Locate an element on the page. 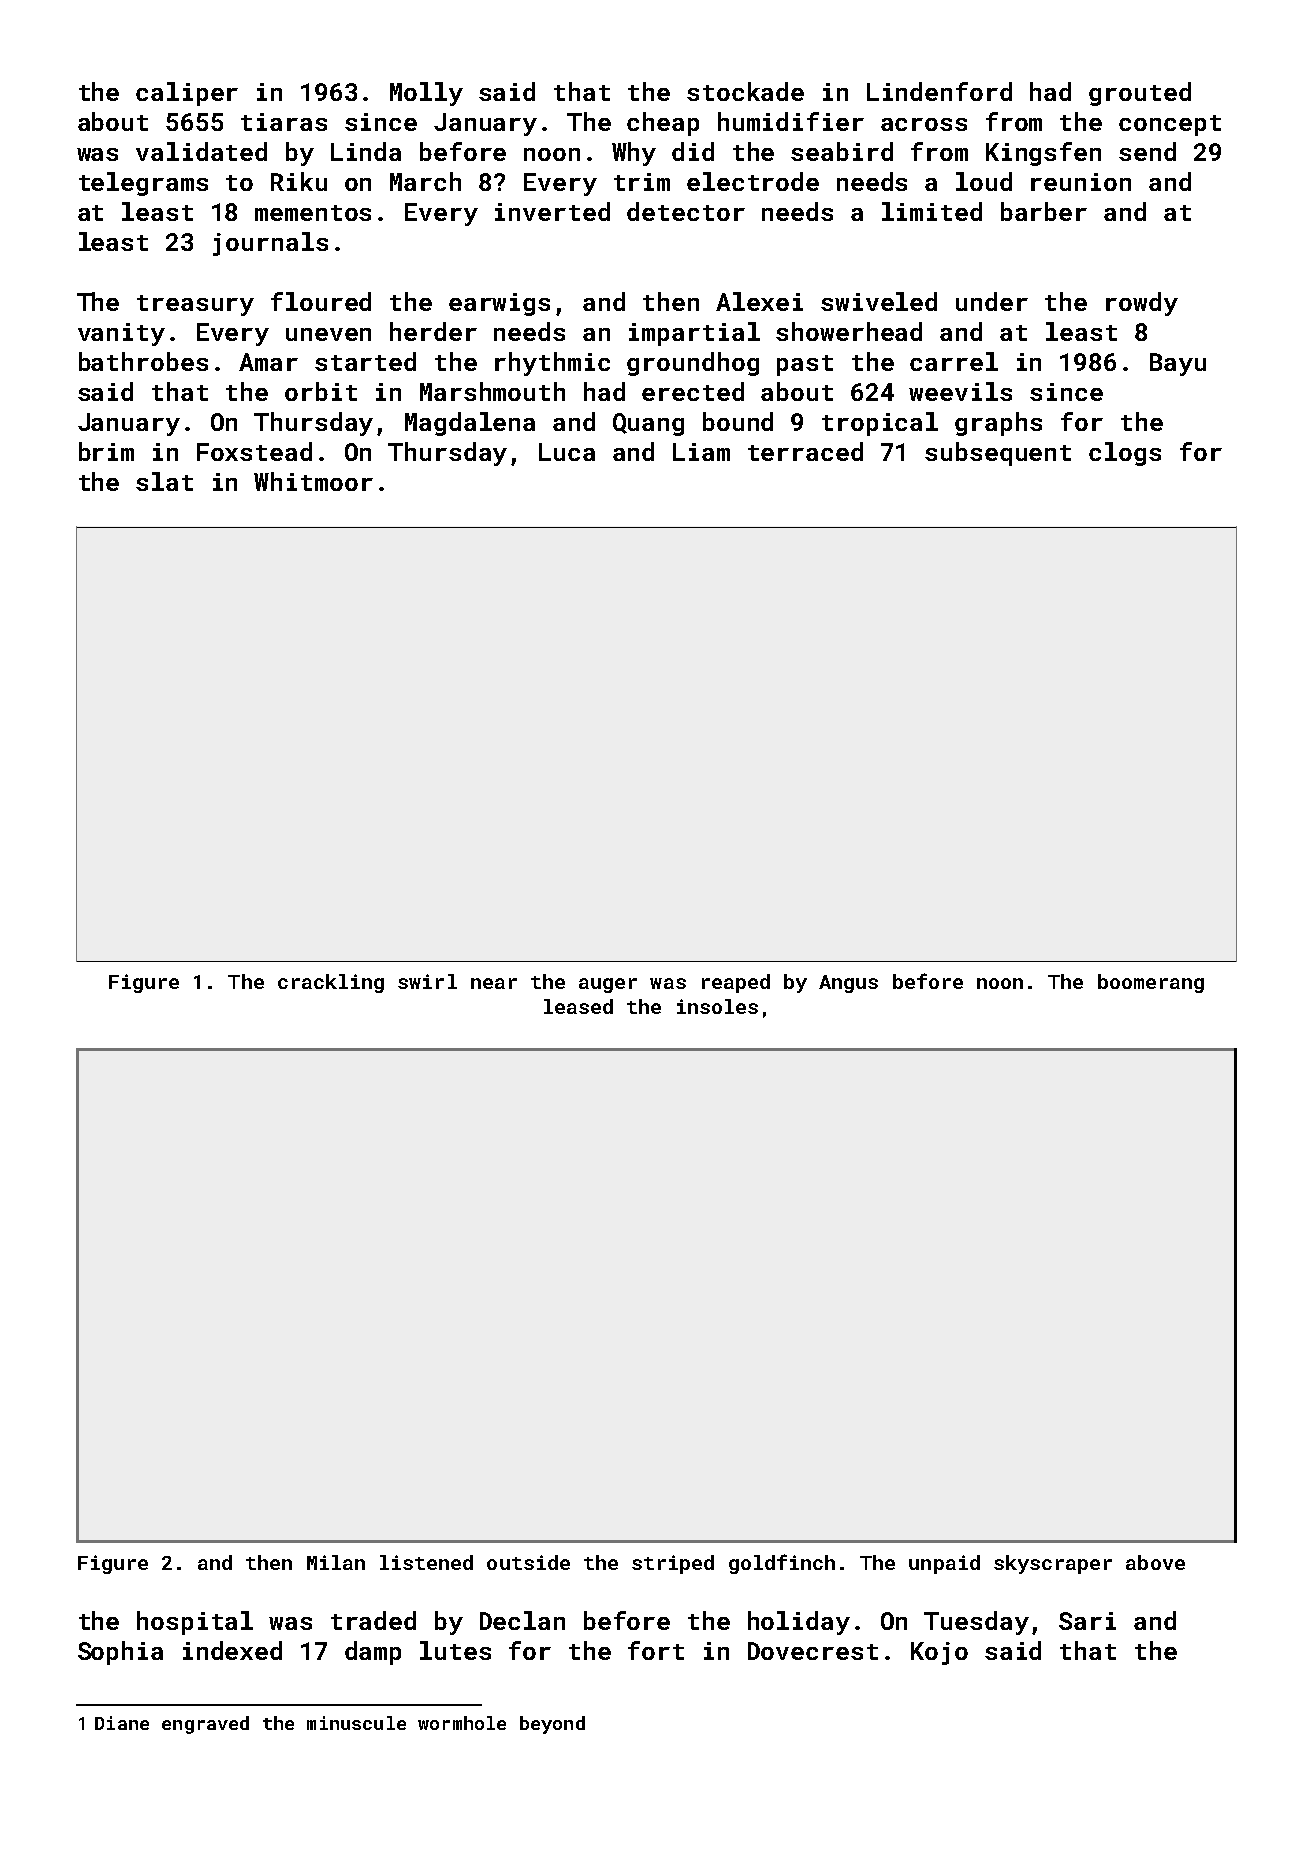  leased is located at coordinates (578, 1006).
